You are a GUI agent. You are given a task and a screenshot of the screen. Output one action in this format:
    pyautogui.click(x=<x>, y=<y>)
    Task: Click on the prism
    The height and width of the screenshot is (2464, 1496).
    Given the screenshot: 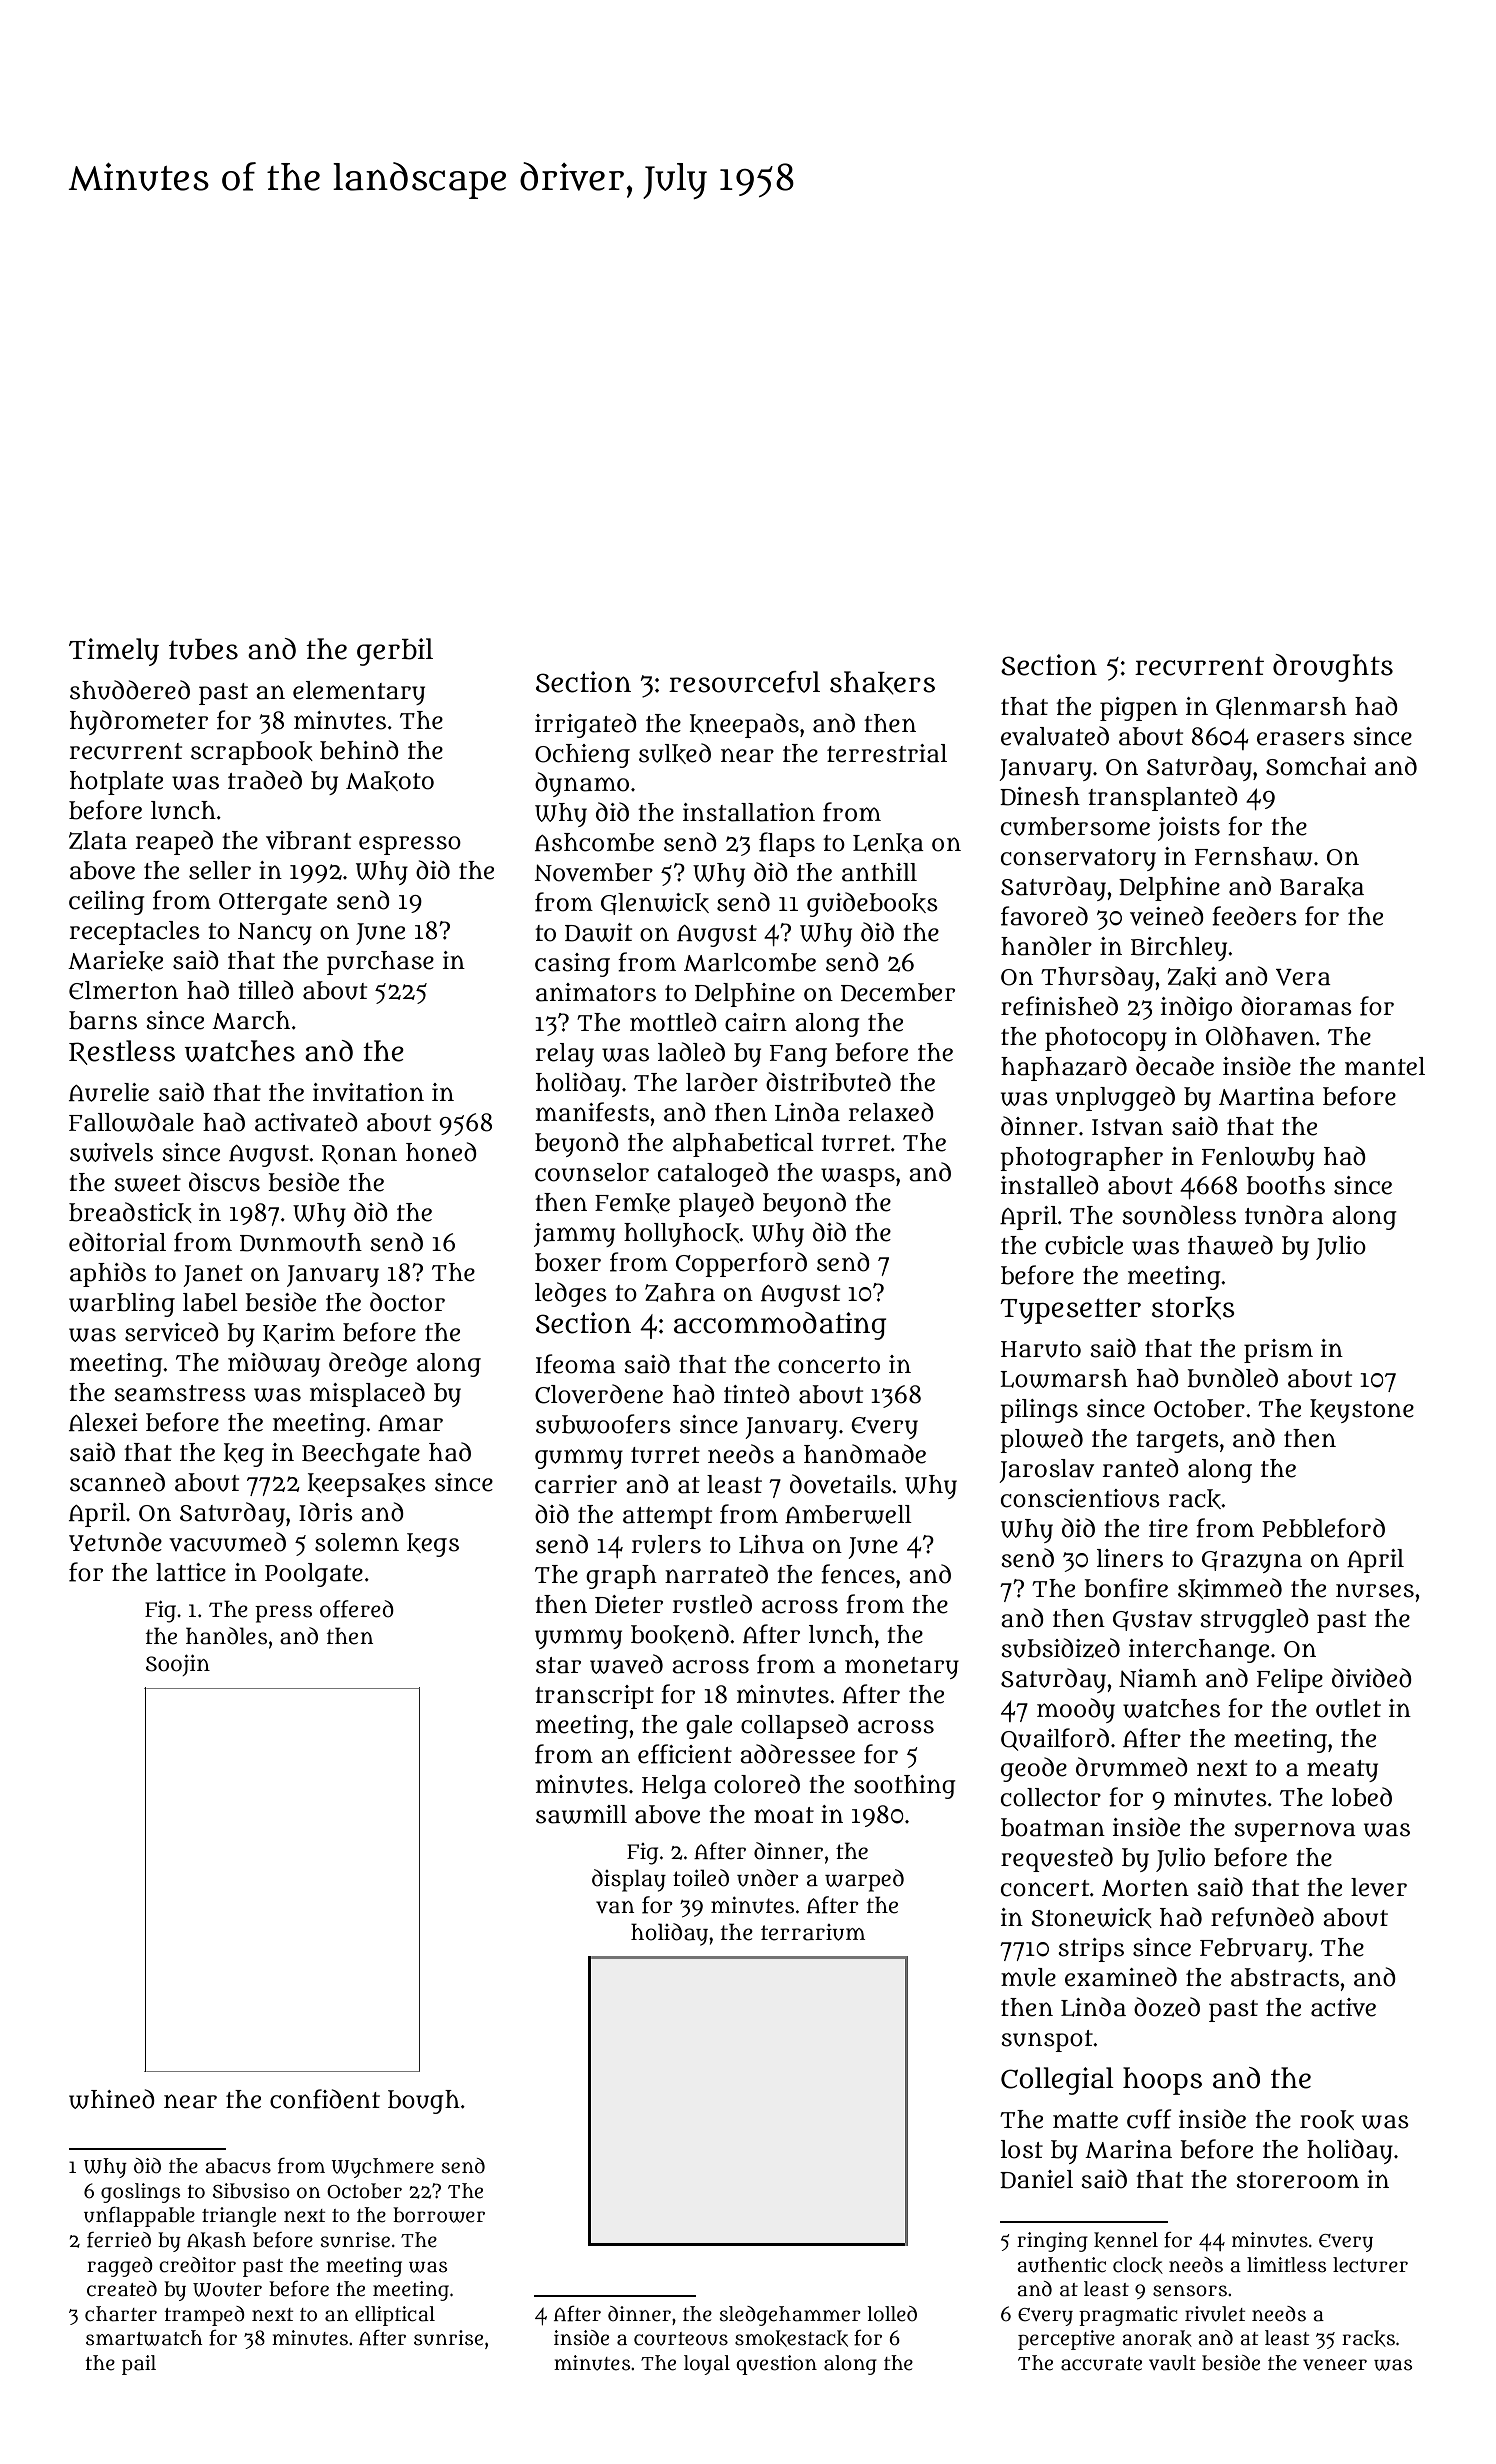 What is the action you would take?
    pyautogui.click(x=1278, y=1351)
